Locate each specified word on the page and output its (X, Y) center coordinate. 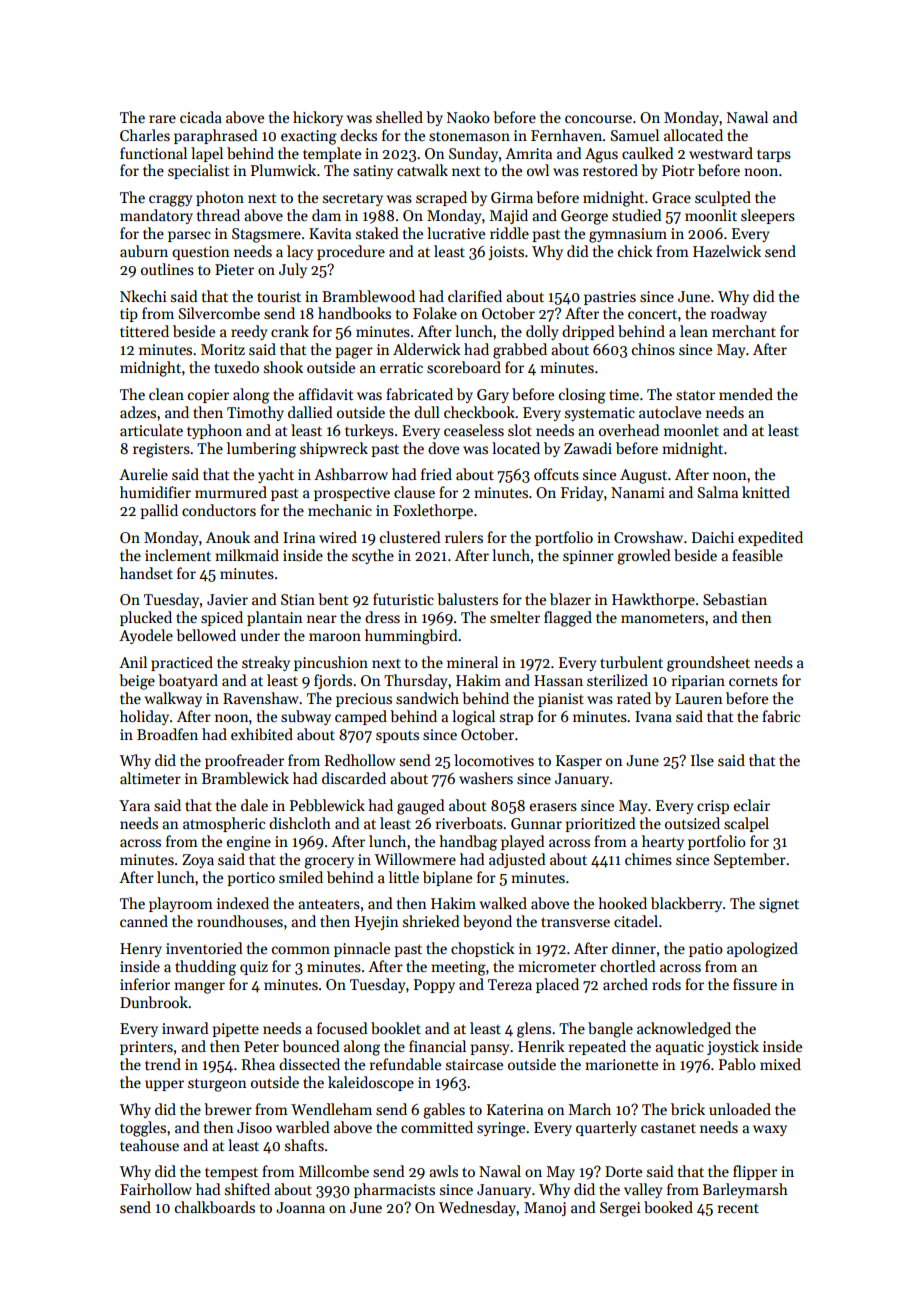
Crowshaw (648, 537)
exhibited (262, 734)
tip (129, 315)
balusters (467, 599)
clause (414, 492)
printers (146, 1048)
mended (746, 394)
